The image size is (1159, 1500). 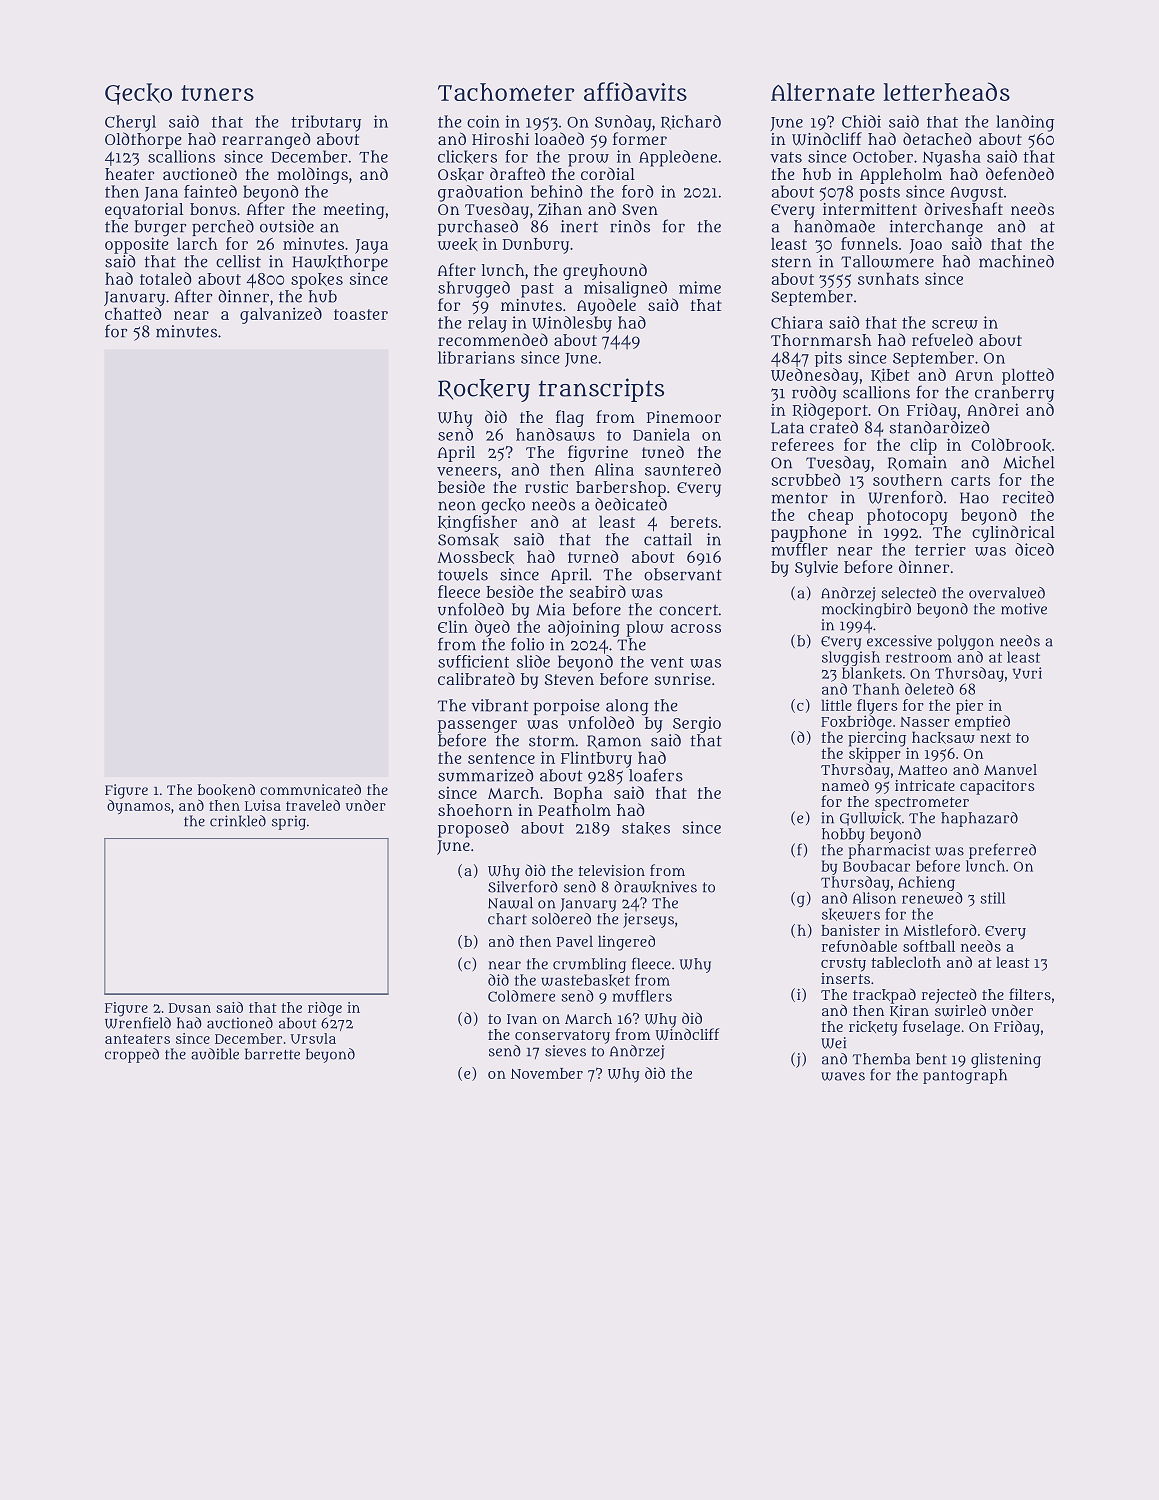 I want to click on crinkled, so click(x=238, y=821).
